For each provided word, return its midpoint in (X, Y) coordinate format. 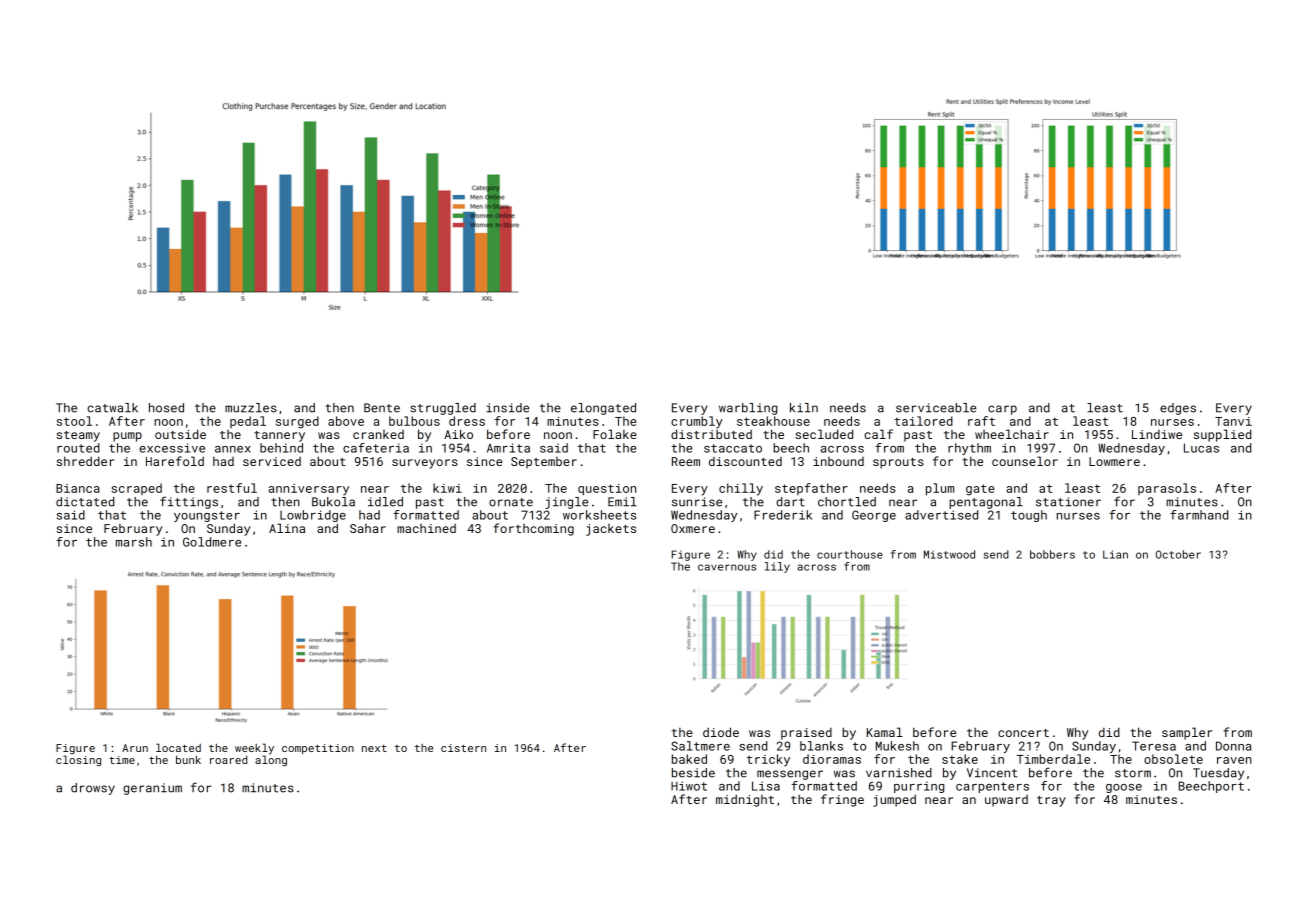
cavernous (727, 567)
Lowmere (1114, 461)
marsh (134, 542)
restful (232, 488)
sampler (1187, 733)
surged (297, 422)
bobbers (1052, 554)
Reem (686, 461)
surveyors (425, 464)
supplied (1222, 435)
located (178, 747)
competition (318, 749)
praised (806, 734)
